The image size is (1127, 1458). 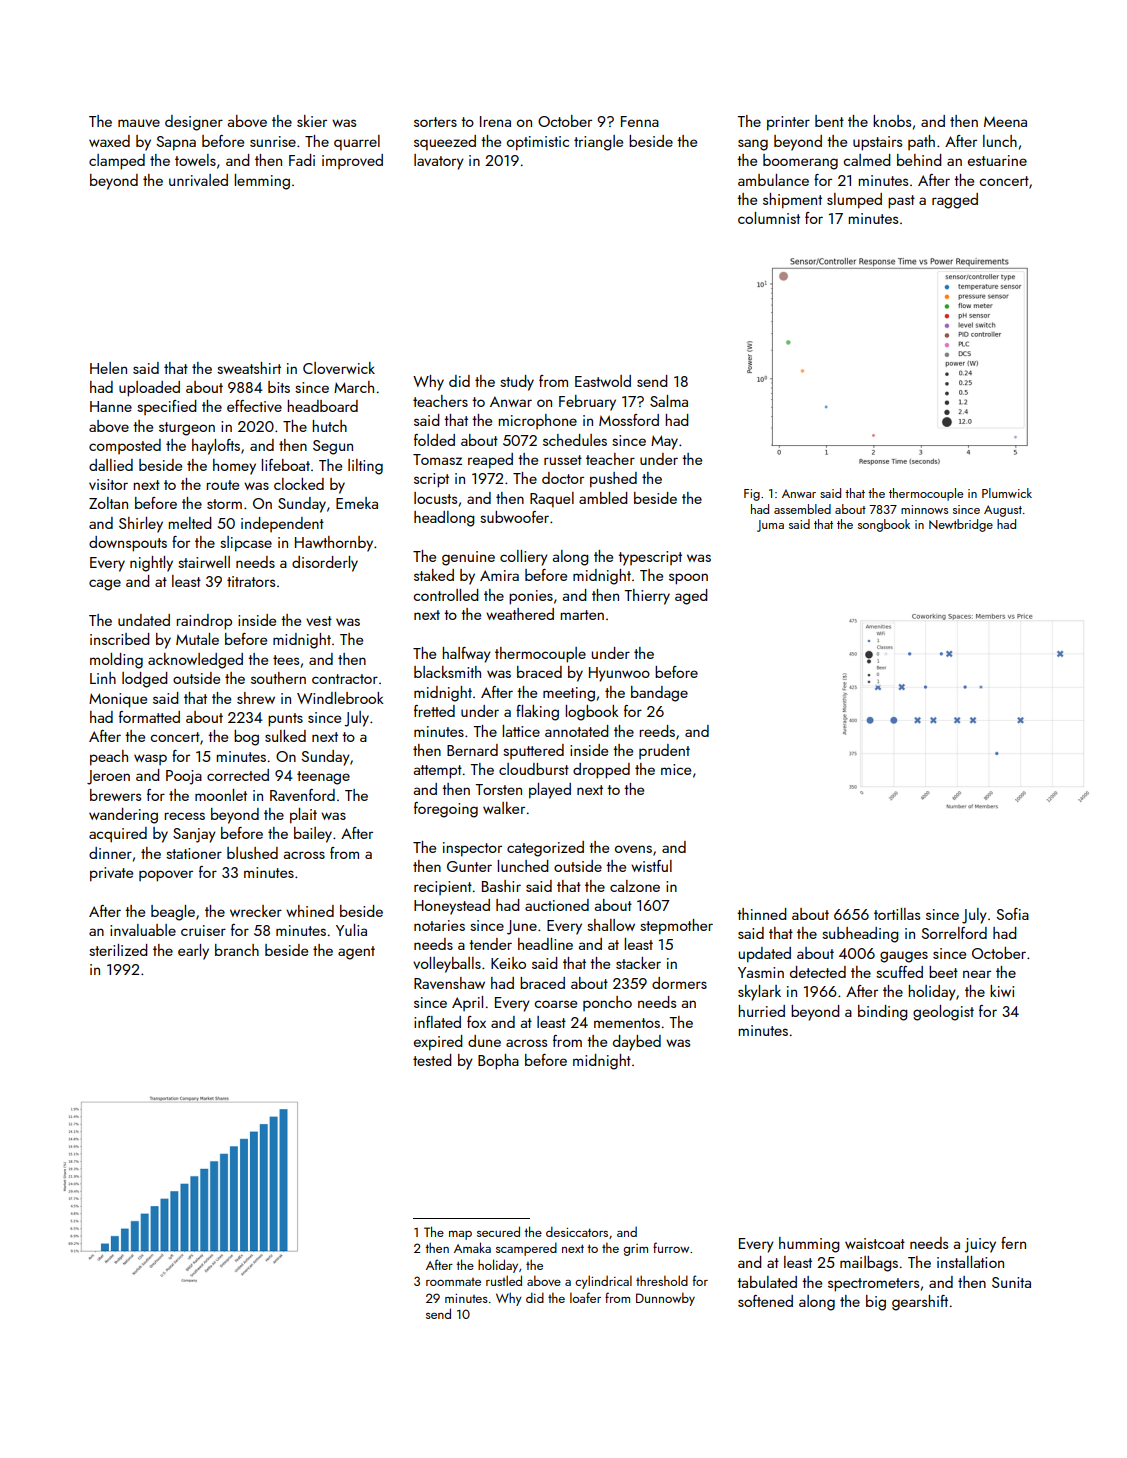 I want to click on ovens, so click(x=633, y=849).
